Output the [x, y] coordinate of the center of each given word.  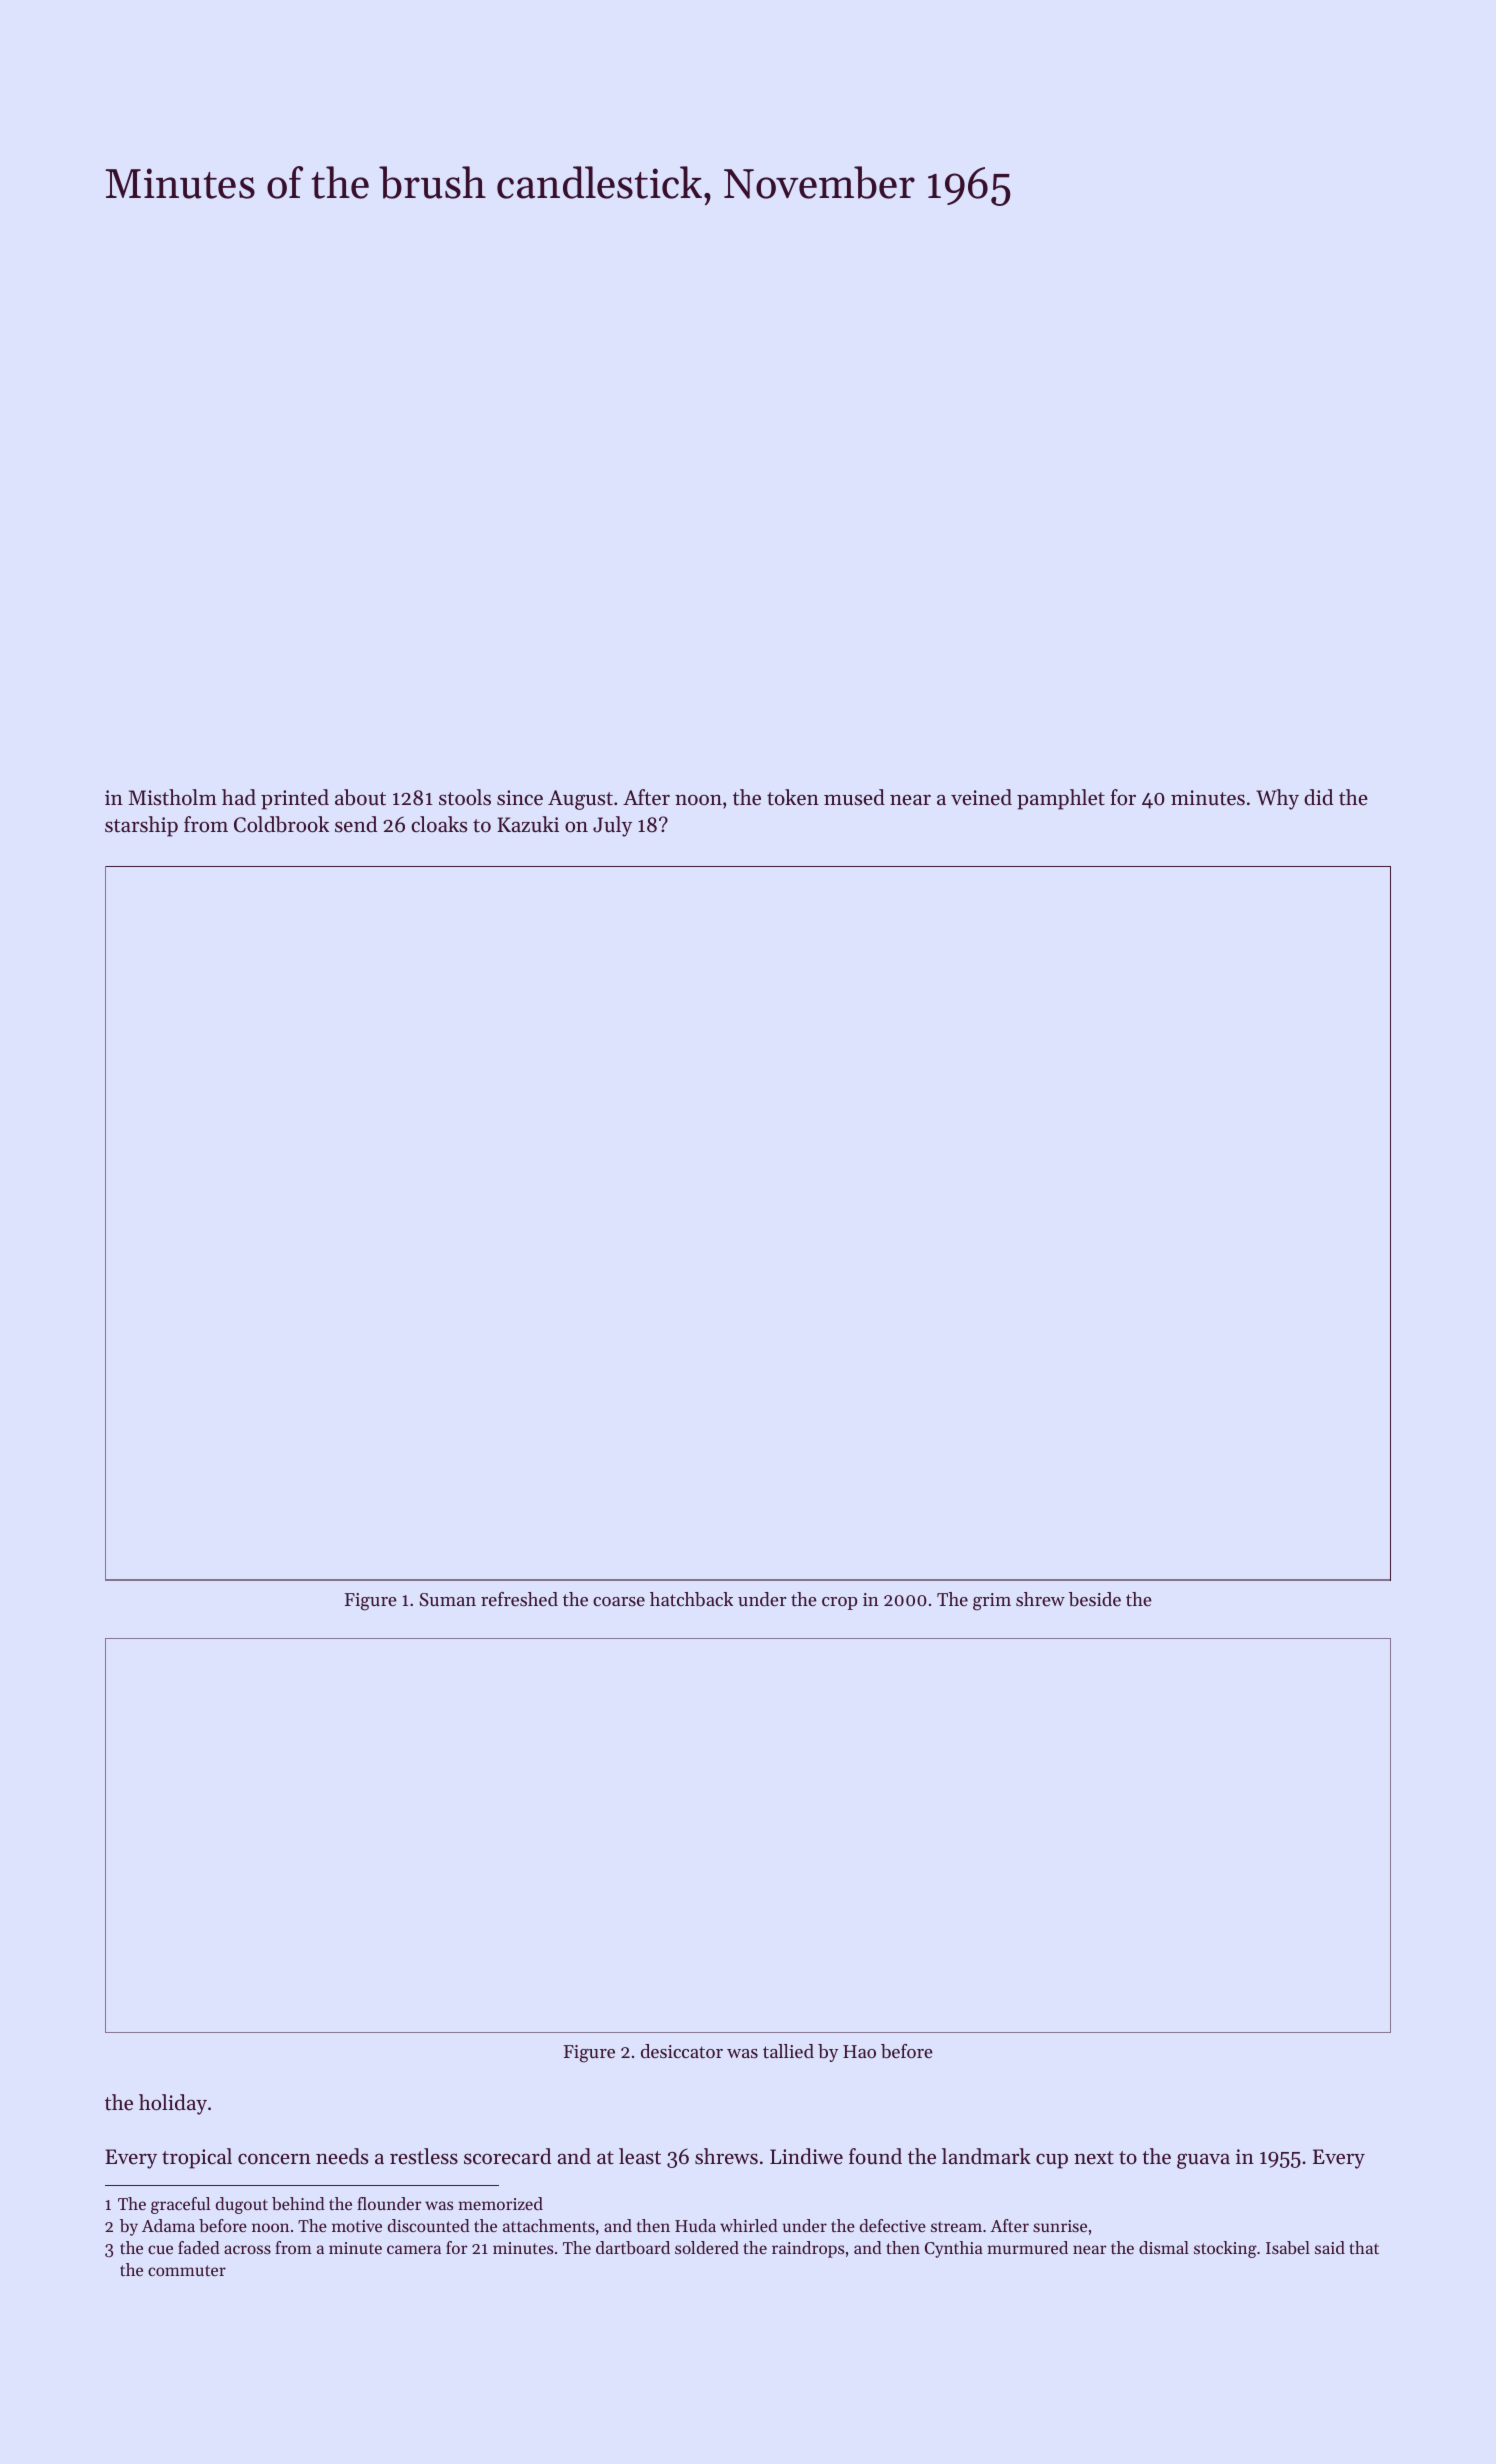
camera [414, 2249]
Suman [448, 1600]
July [612, 826]
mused [854, 797]
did [1318, 797]
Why [1277, 799]
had [239, 797]
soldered [707, 2247]
